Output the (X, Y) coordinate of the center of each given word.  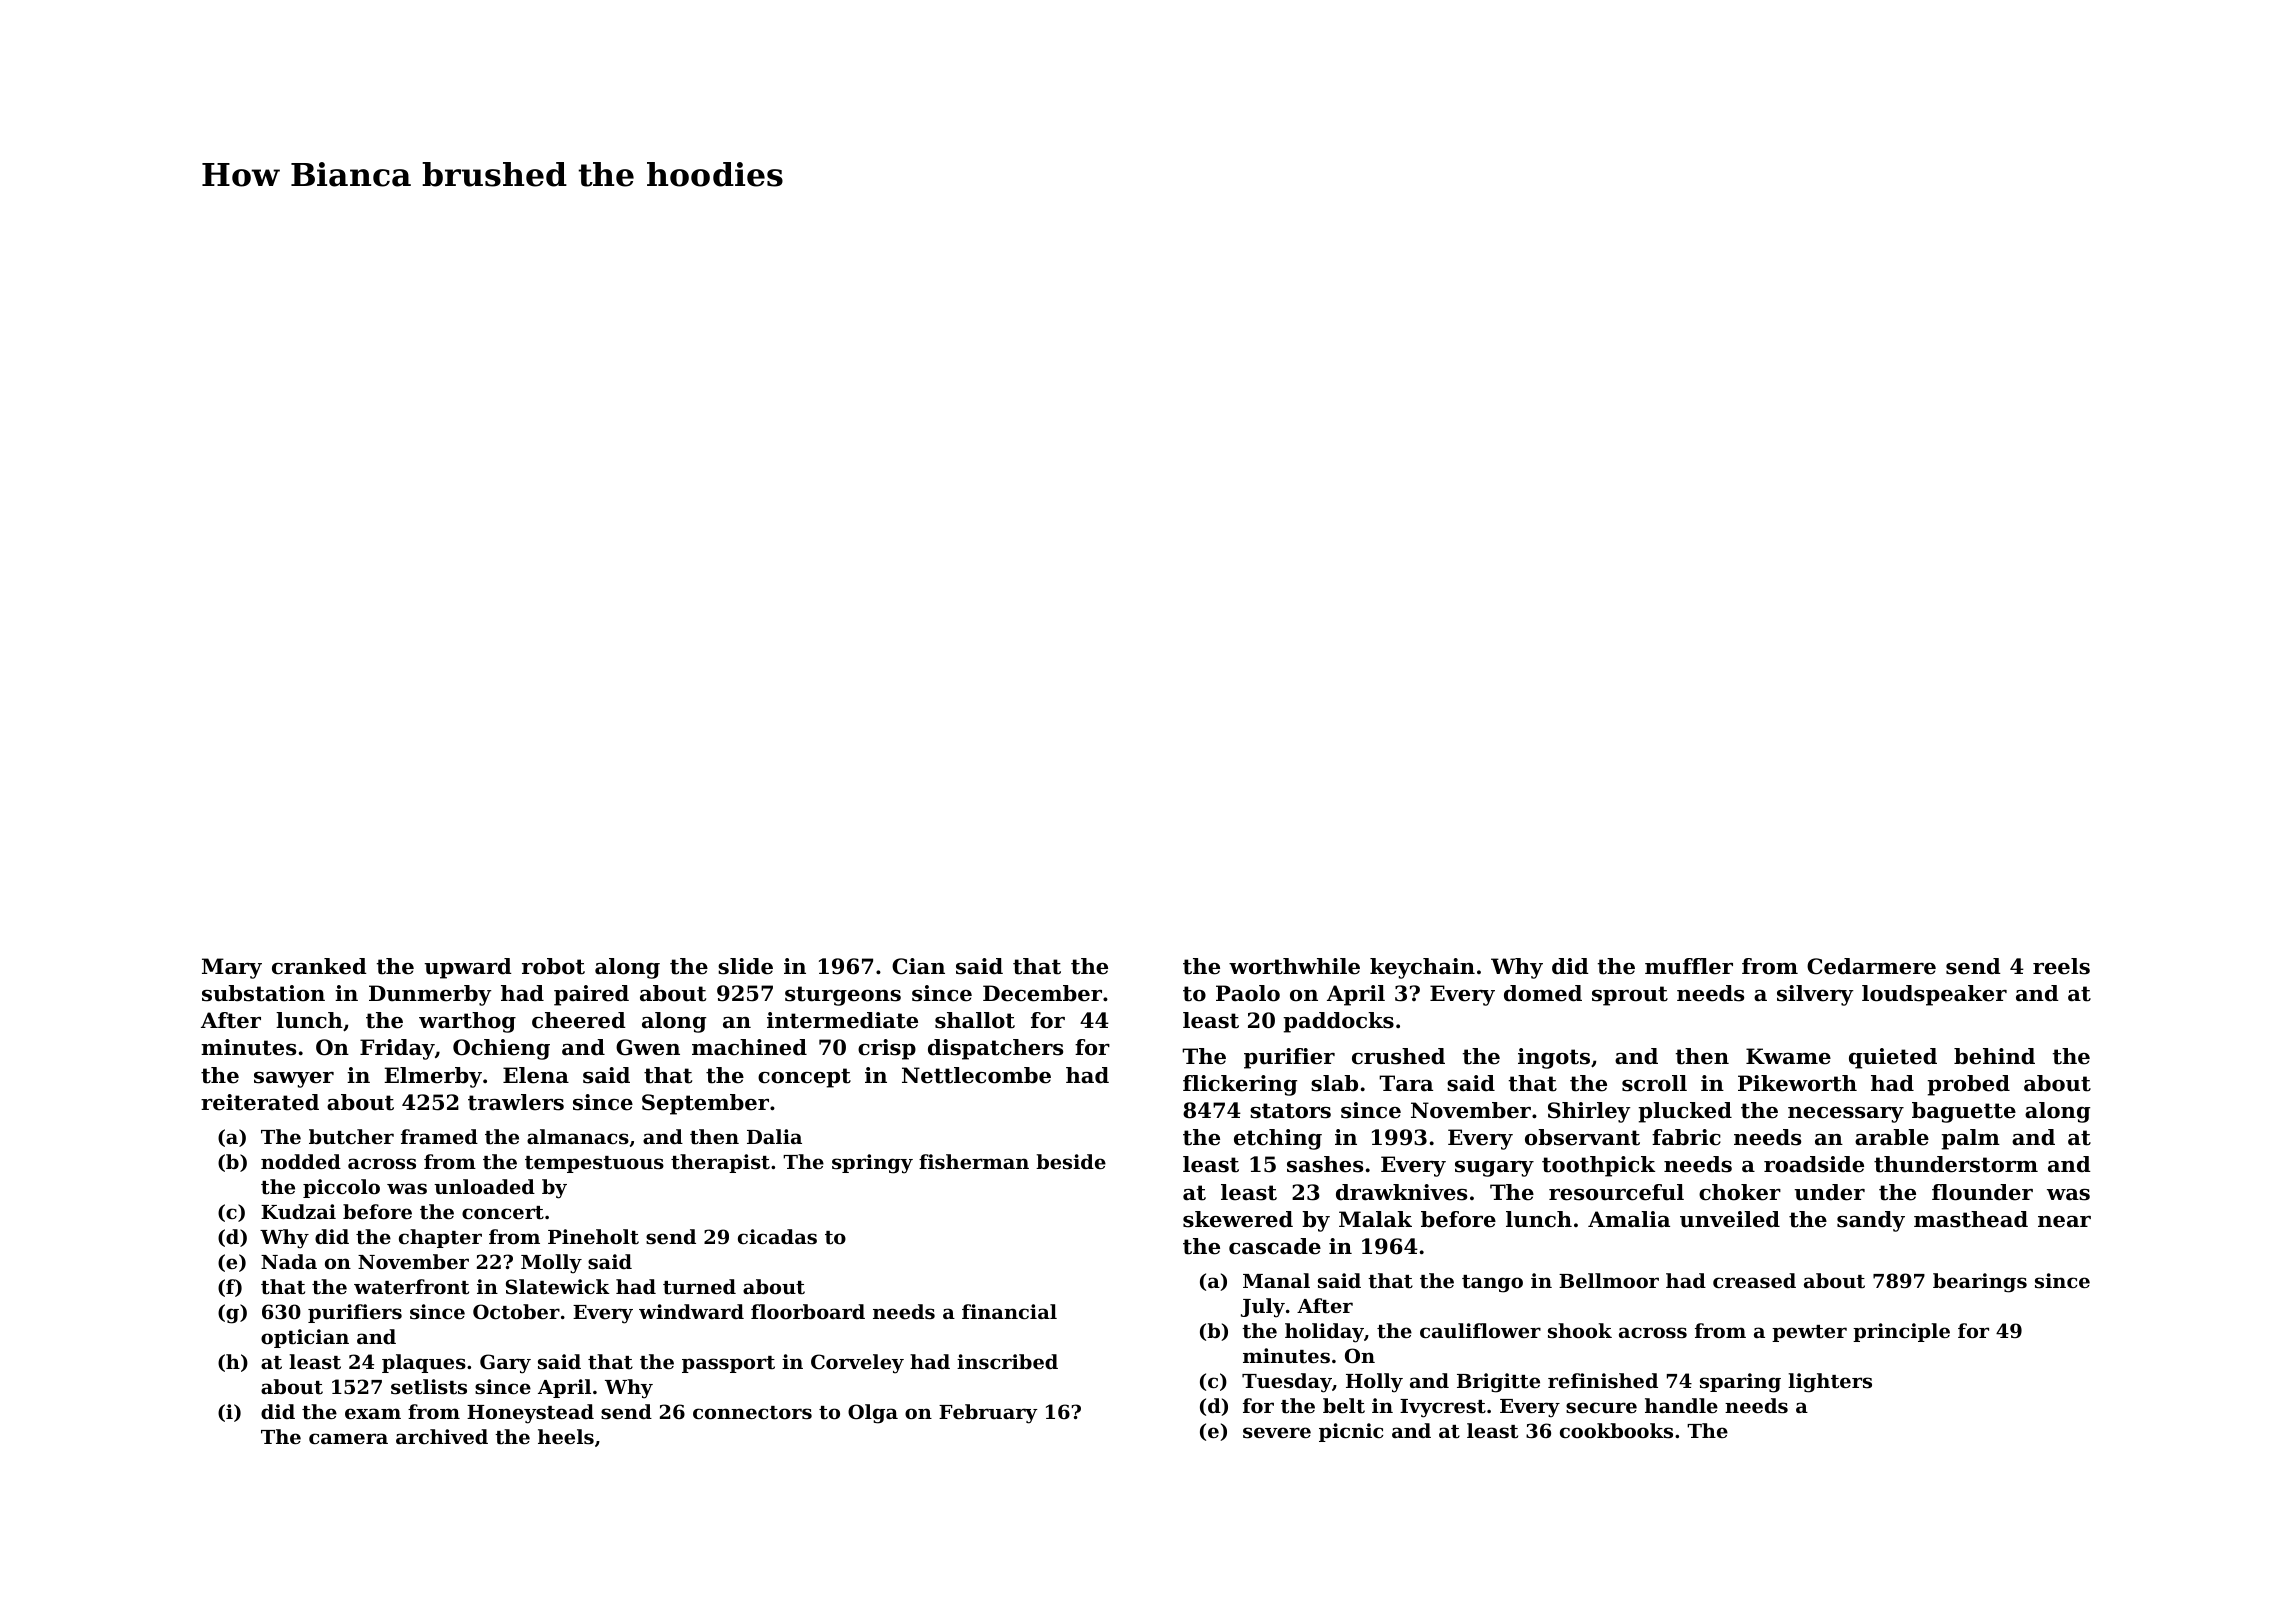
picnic (1351, 1432)
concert (503, 1213)
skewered (1238, 1219)
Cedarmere (1871, 966)
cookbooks (1616, 1431)
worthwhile (1294, 966)
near (2064, 1222)
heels (566, 1437)
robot (553, 966)
